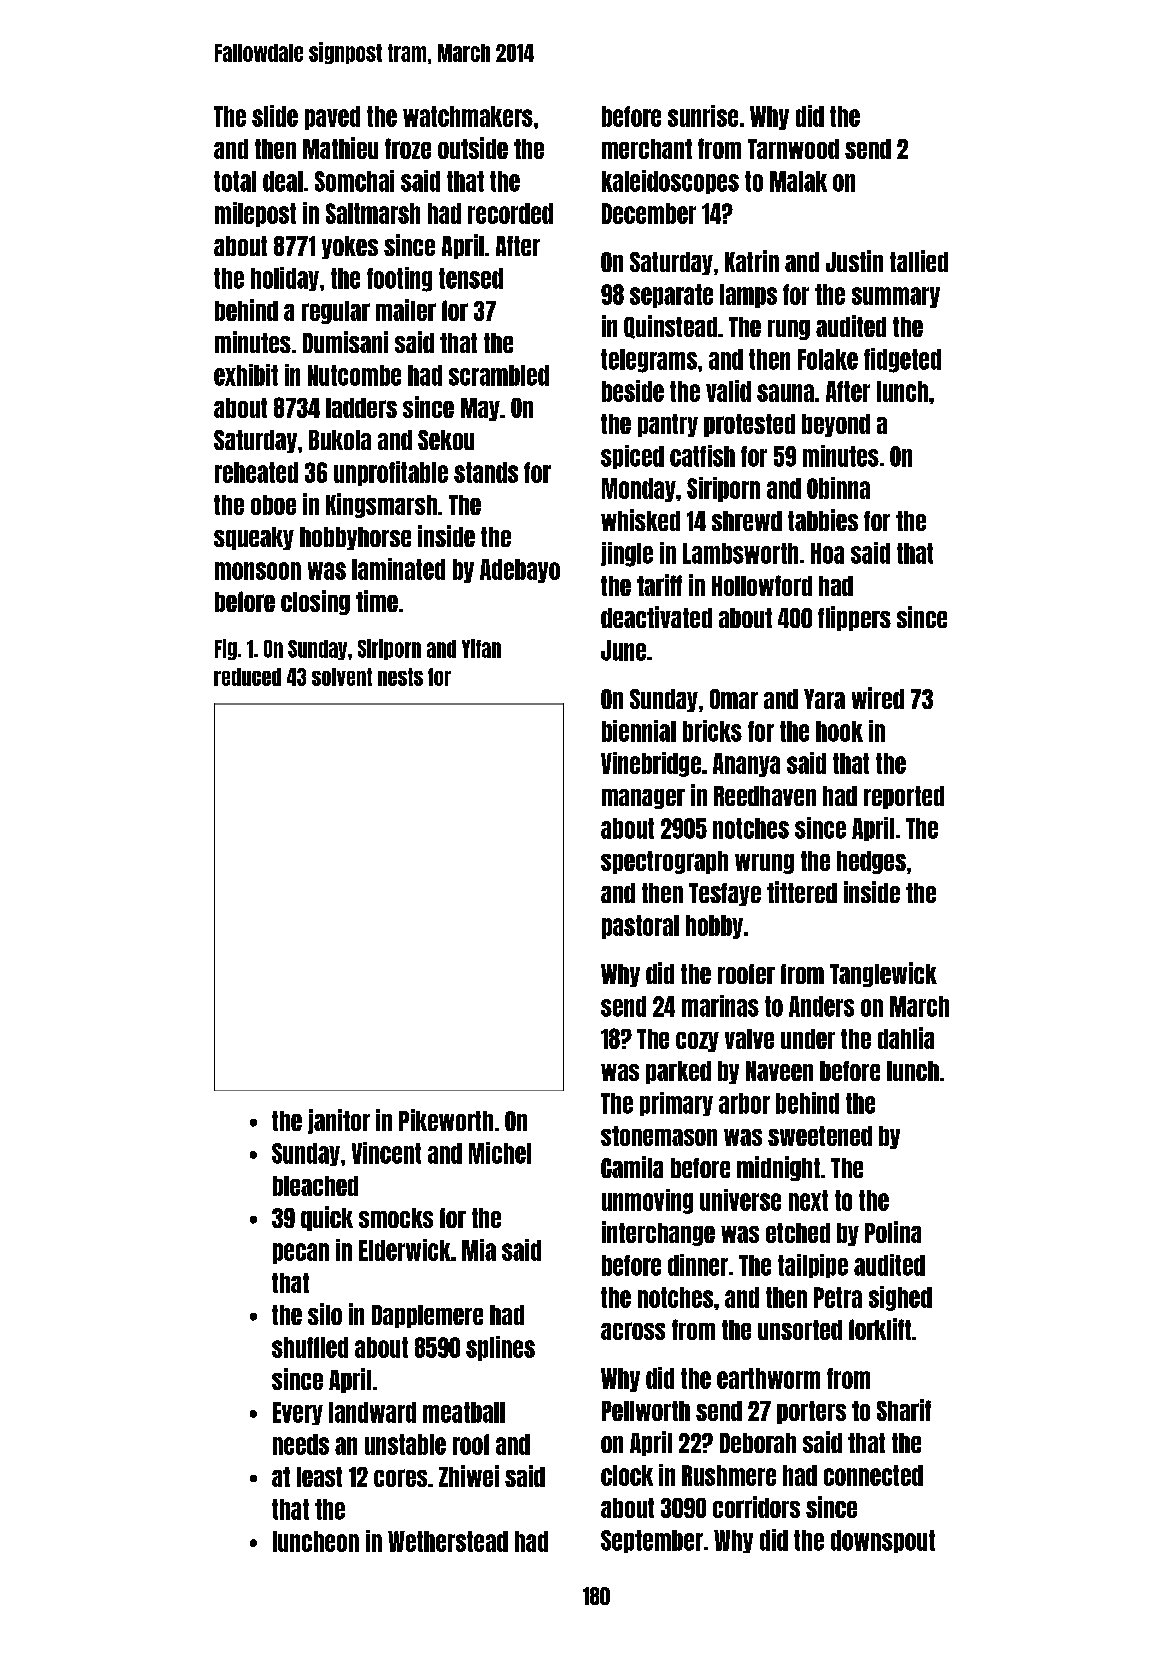 The width and height of the page is (1165, 1654). I want to click on monsoon, so click(258, 571).
